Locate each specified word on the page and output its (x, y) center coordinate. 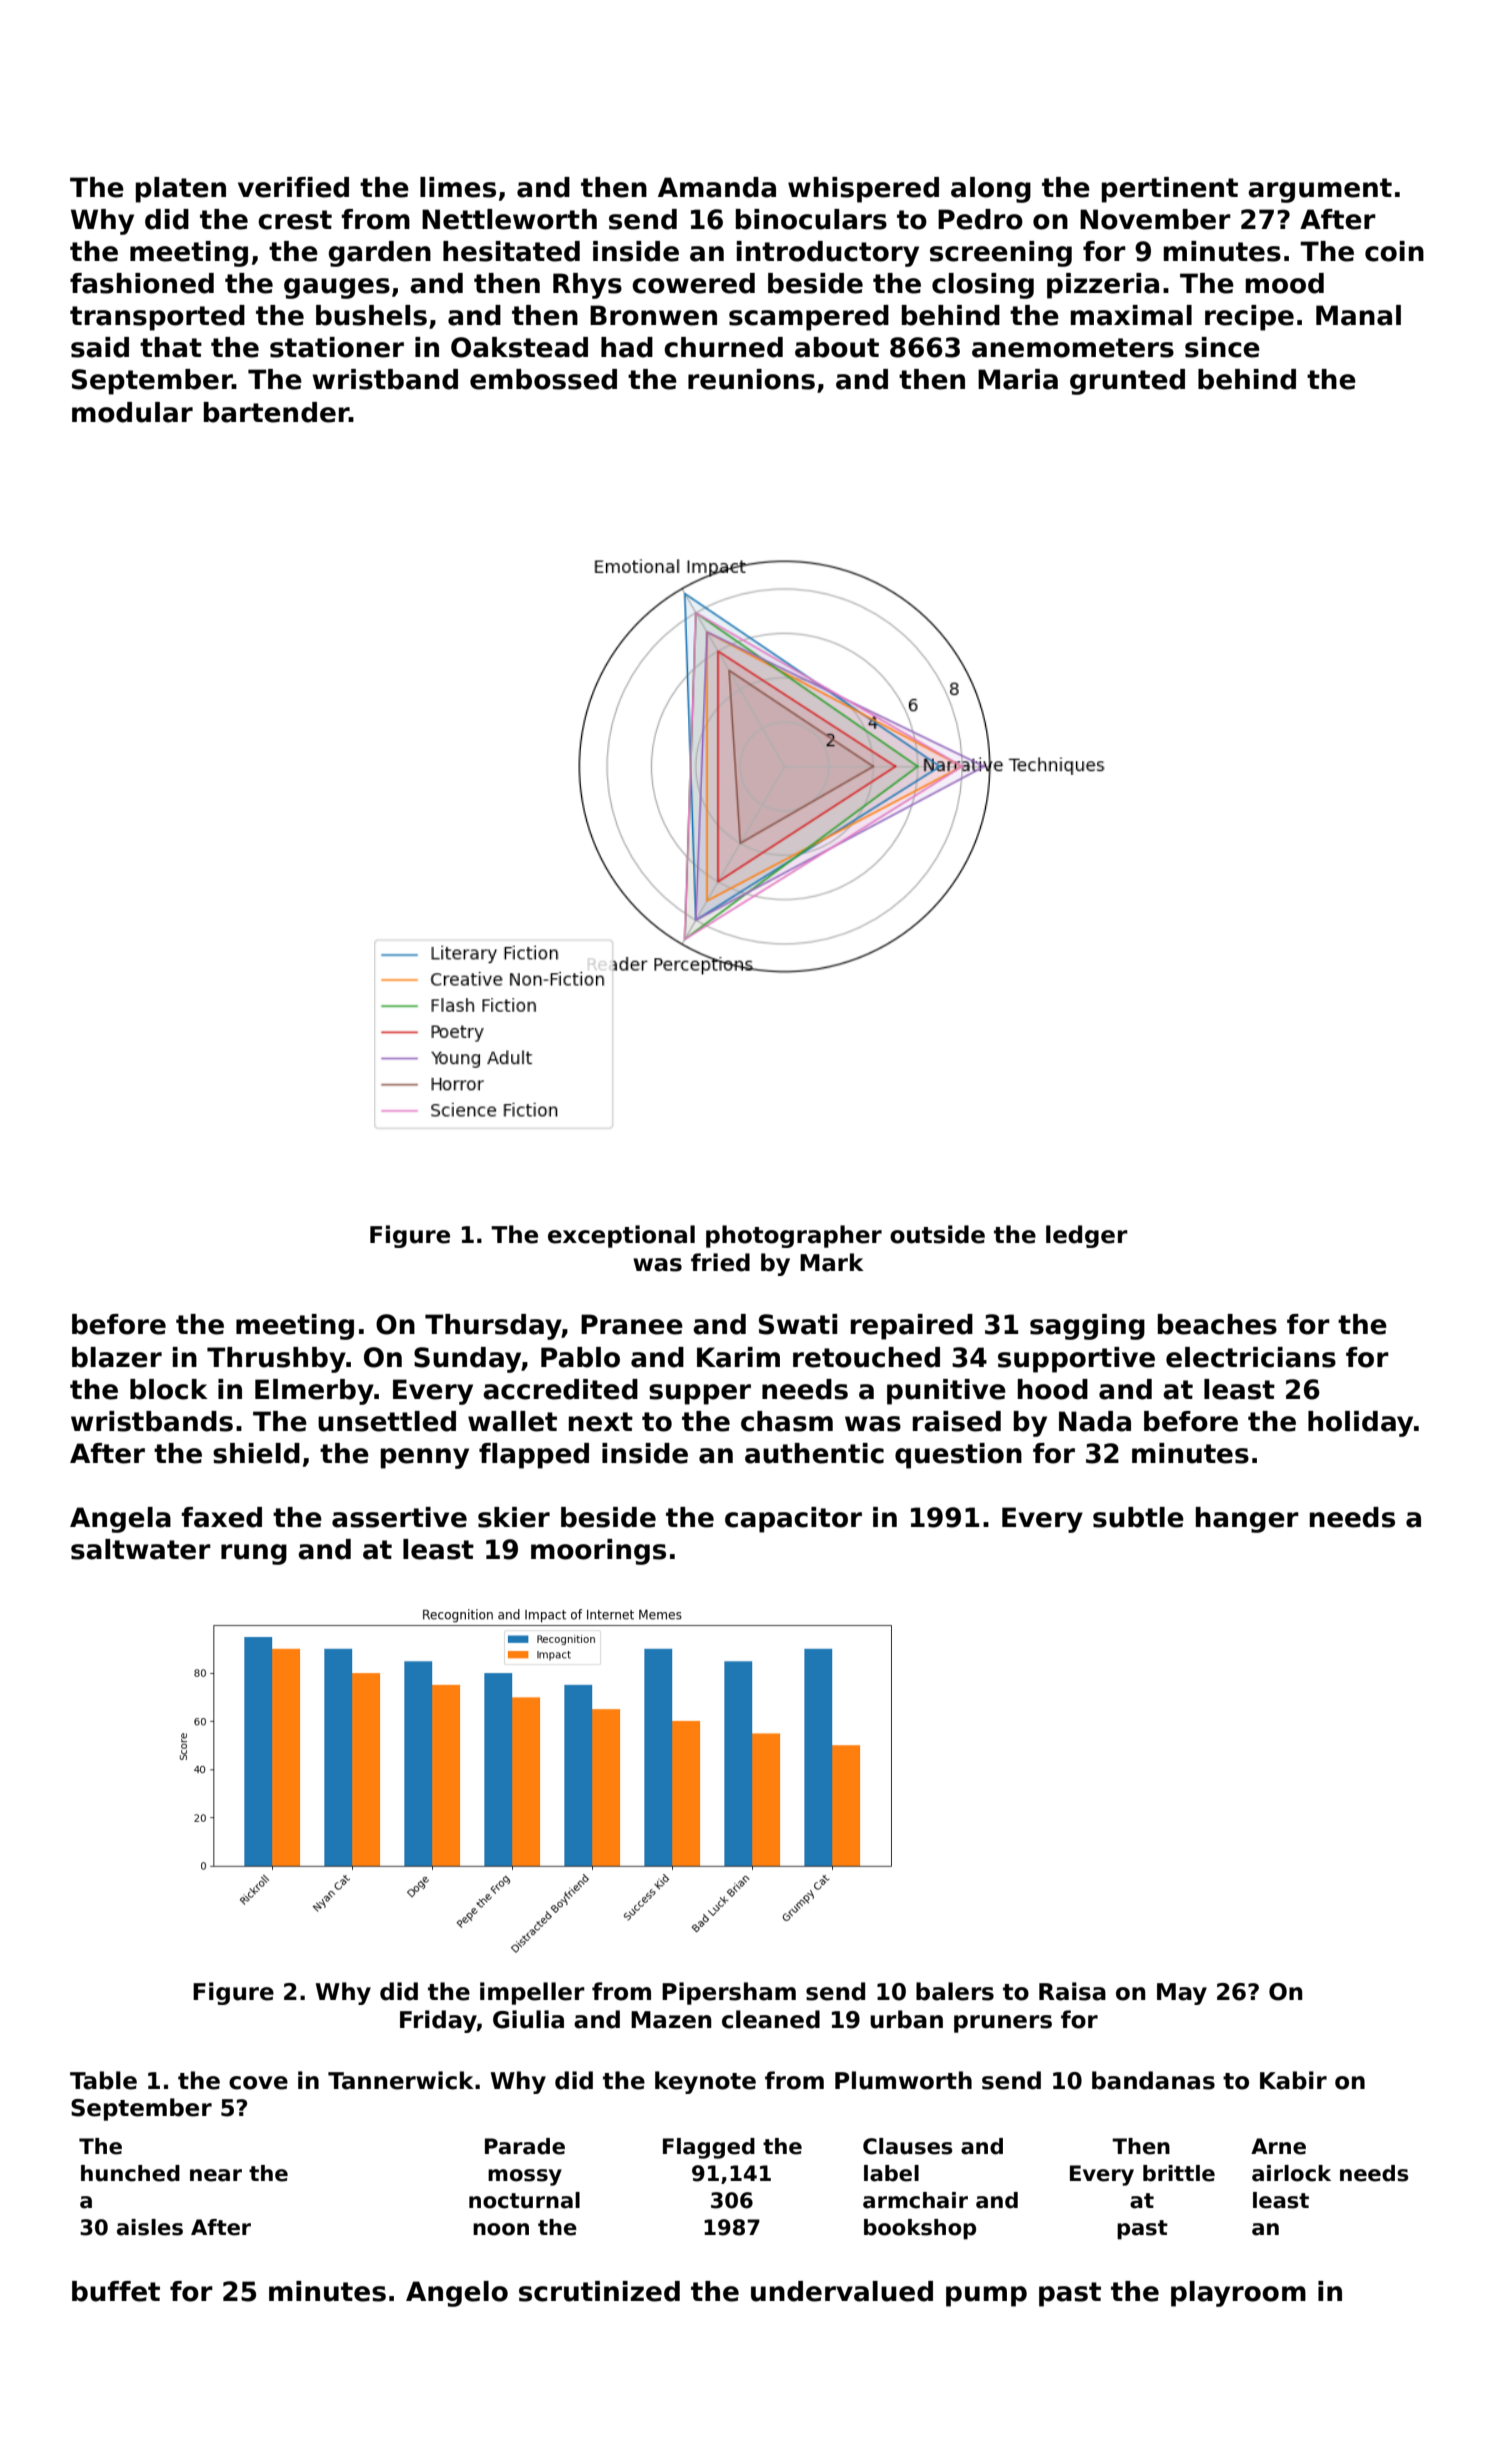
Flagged (709, 2148)
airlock (1291, 2173)
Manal (1358, 315)
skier (514, 1517)
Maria (1018, 379)
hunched (130, 2173)
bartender (276, 412)
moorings (598, 1552)
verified (293, 187)
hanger (1247, 1520)
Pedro (980, 219)
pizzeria (1103, 286)
